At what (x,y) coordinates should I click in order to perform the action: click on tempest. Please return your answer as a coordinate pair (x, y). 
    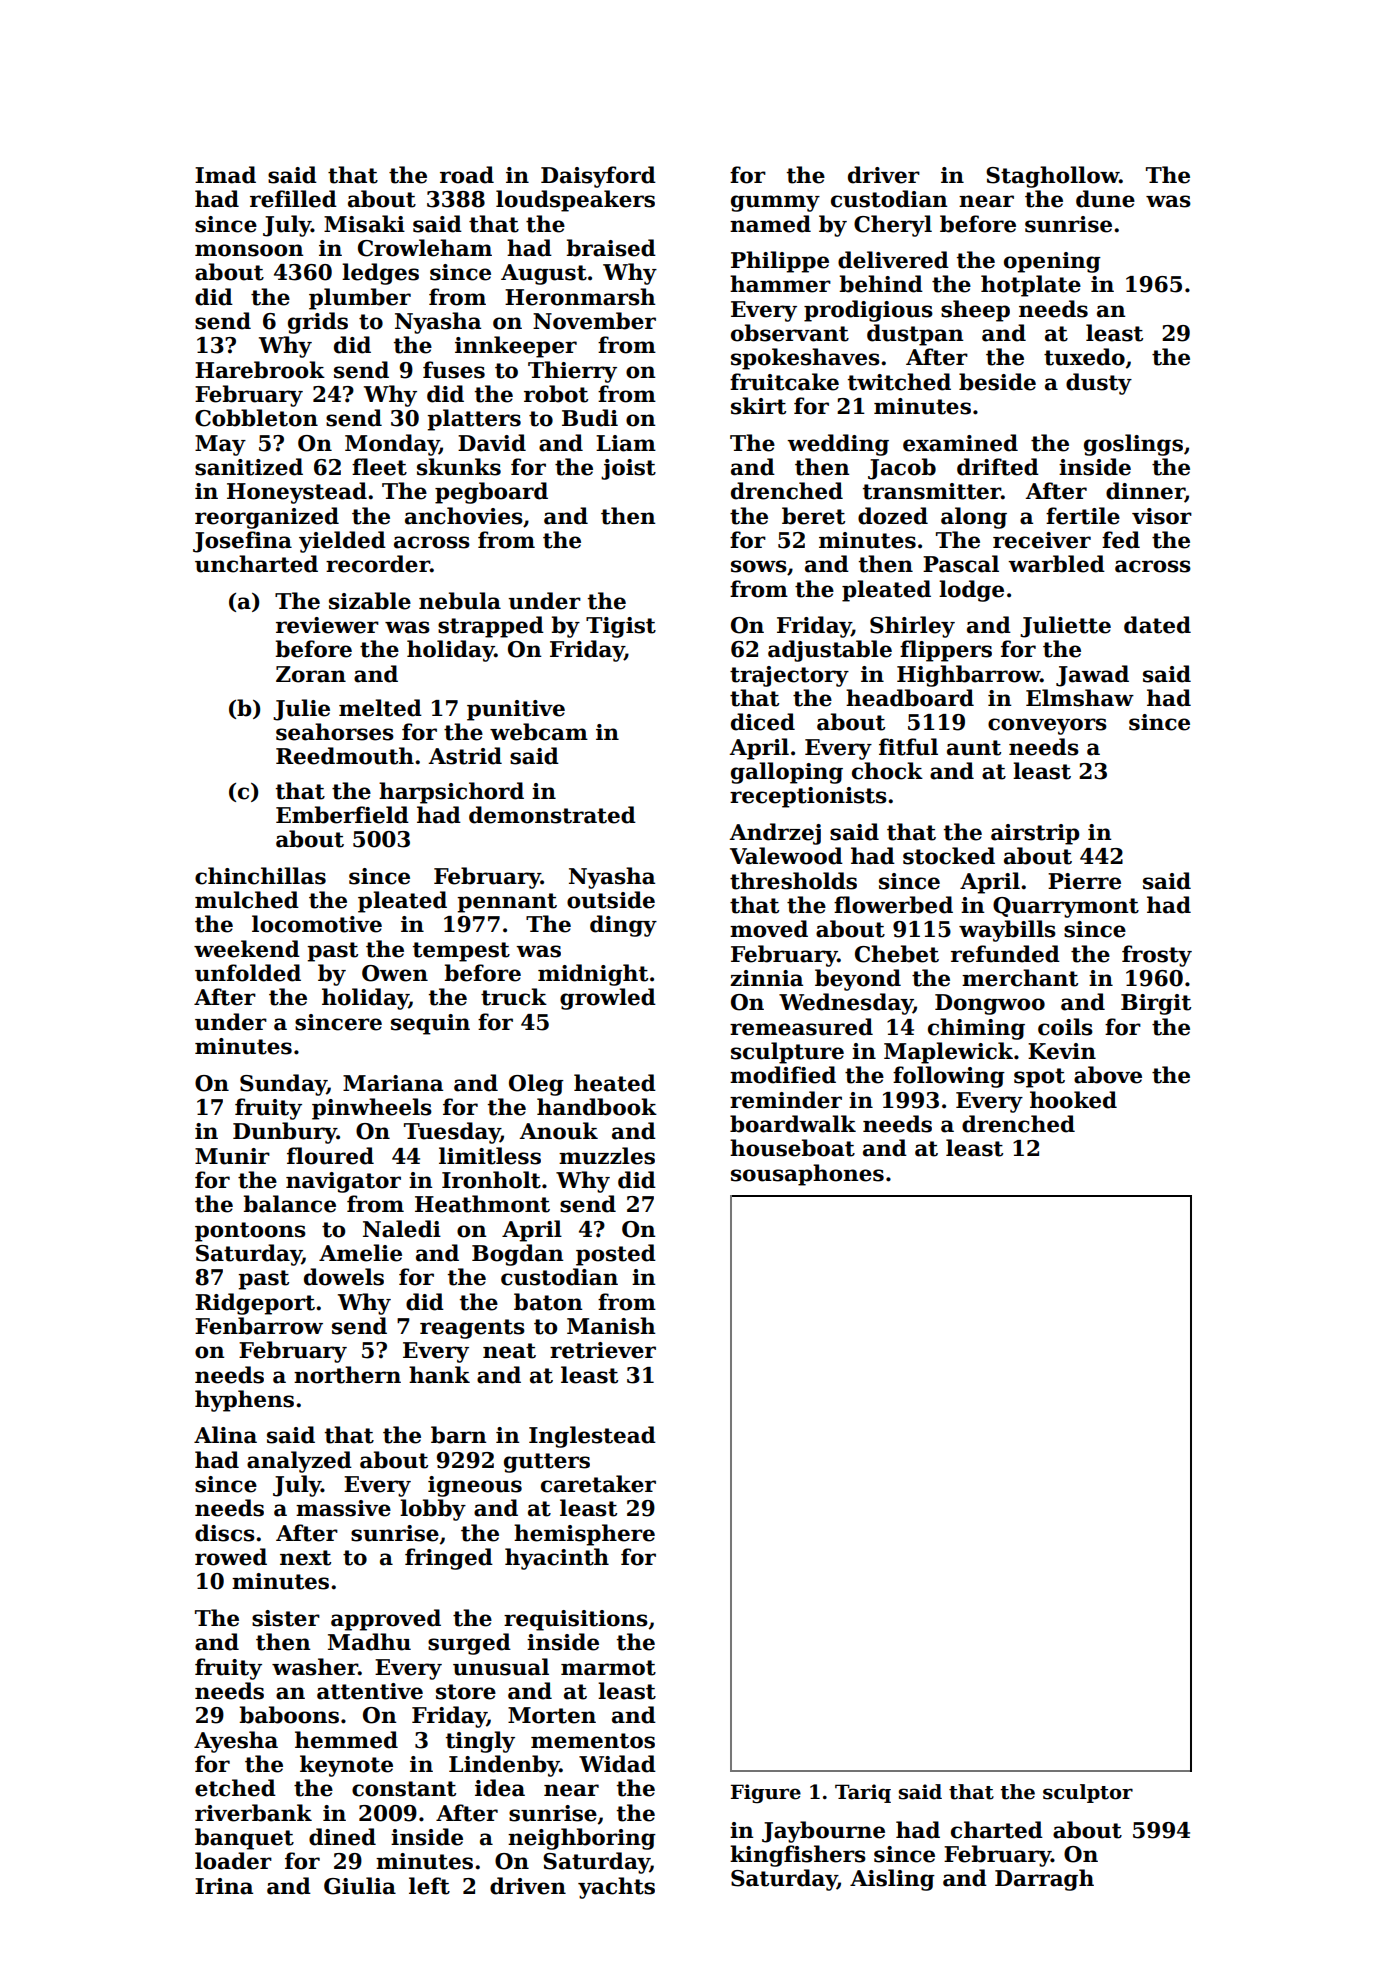
    Looking at the image, I should click on (461, 952).
